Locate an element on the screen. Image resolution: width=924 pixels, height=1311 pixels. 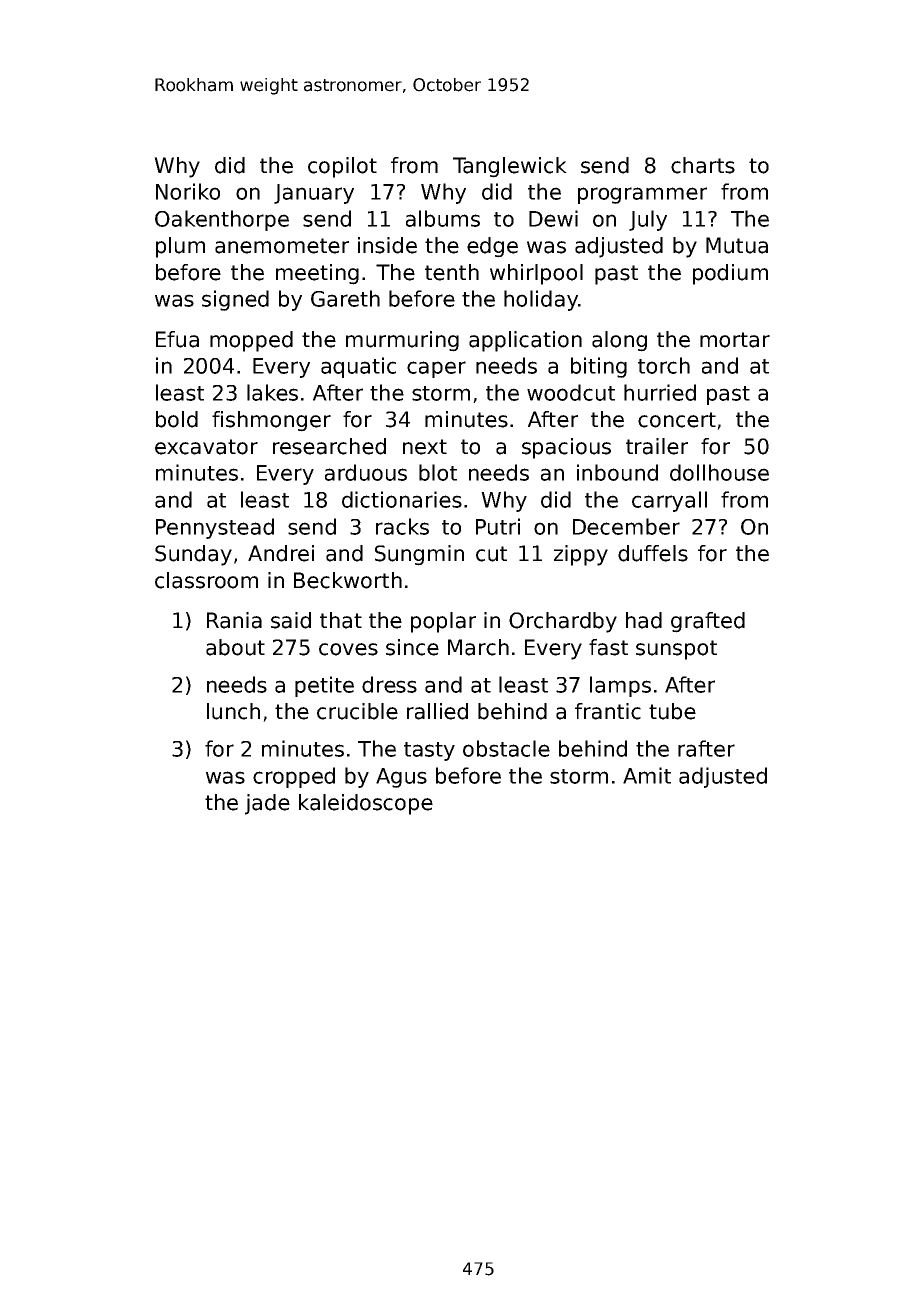
Noriko is located at coordinates (188, 191).
